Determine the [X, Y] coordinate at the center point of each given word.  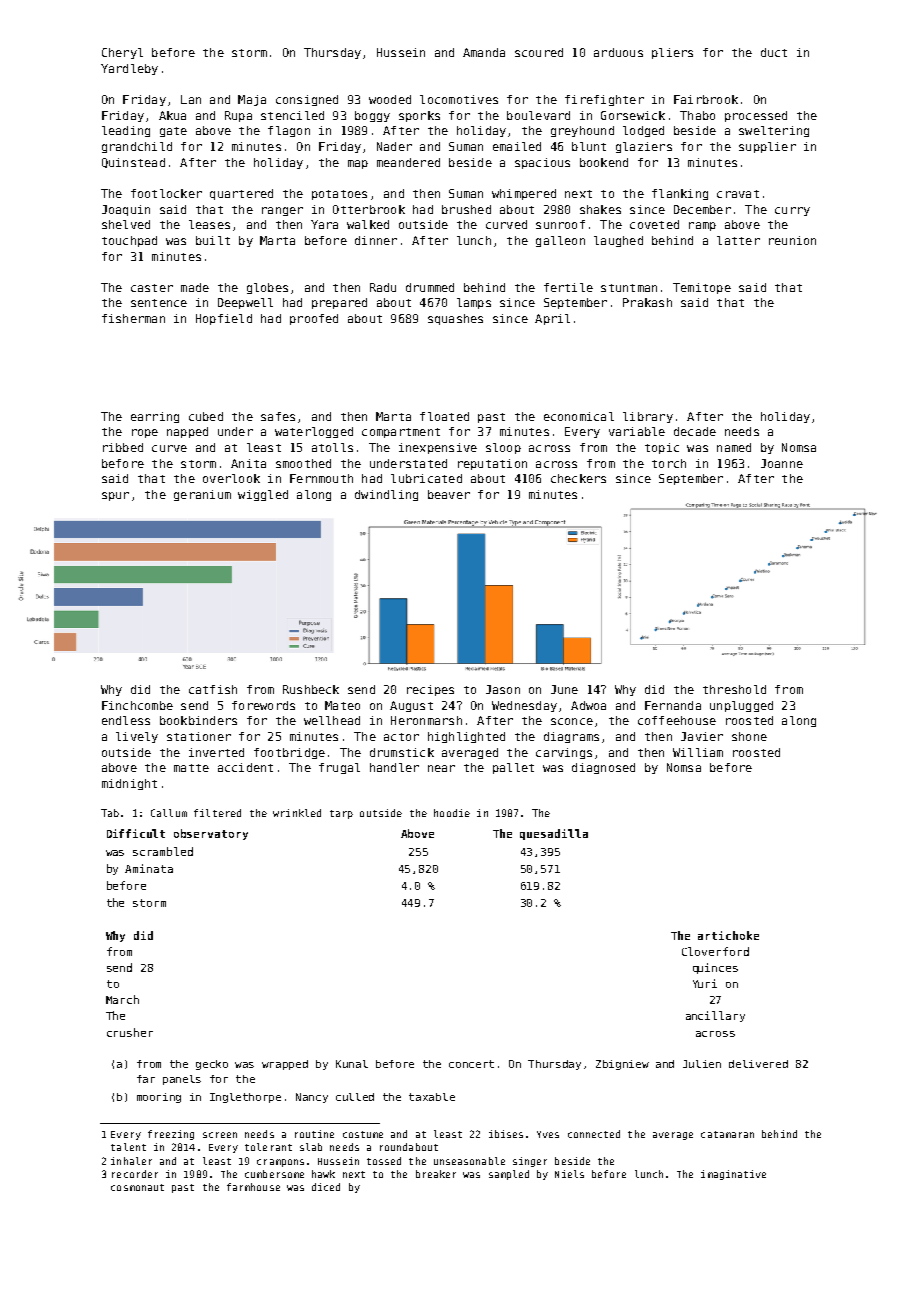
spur [115, 496]
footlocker [166, 193]
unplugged [741, 706]
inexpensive [438, 448]
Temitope [702, 288]
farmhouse [253, 1187]
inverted [216, 752]
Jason [503, 689]
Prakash [647, 302]
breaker [436, 1174]
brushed [466, 209]
